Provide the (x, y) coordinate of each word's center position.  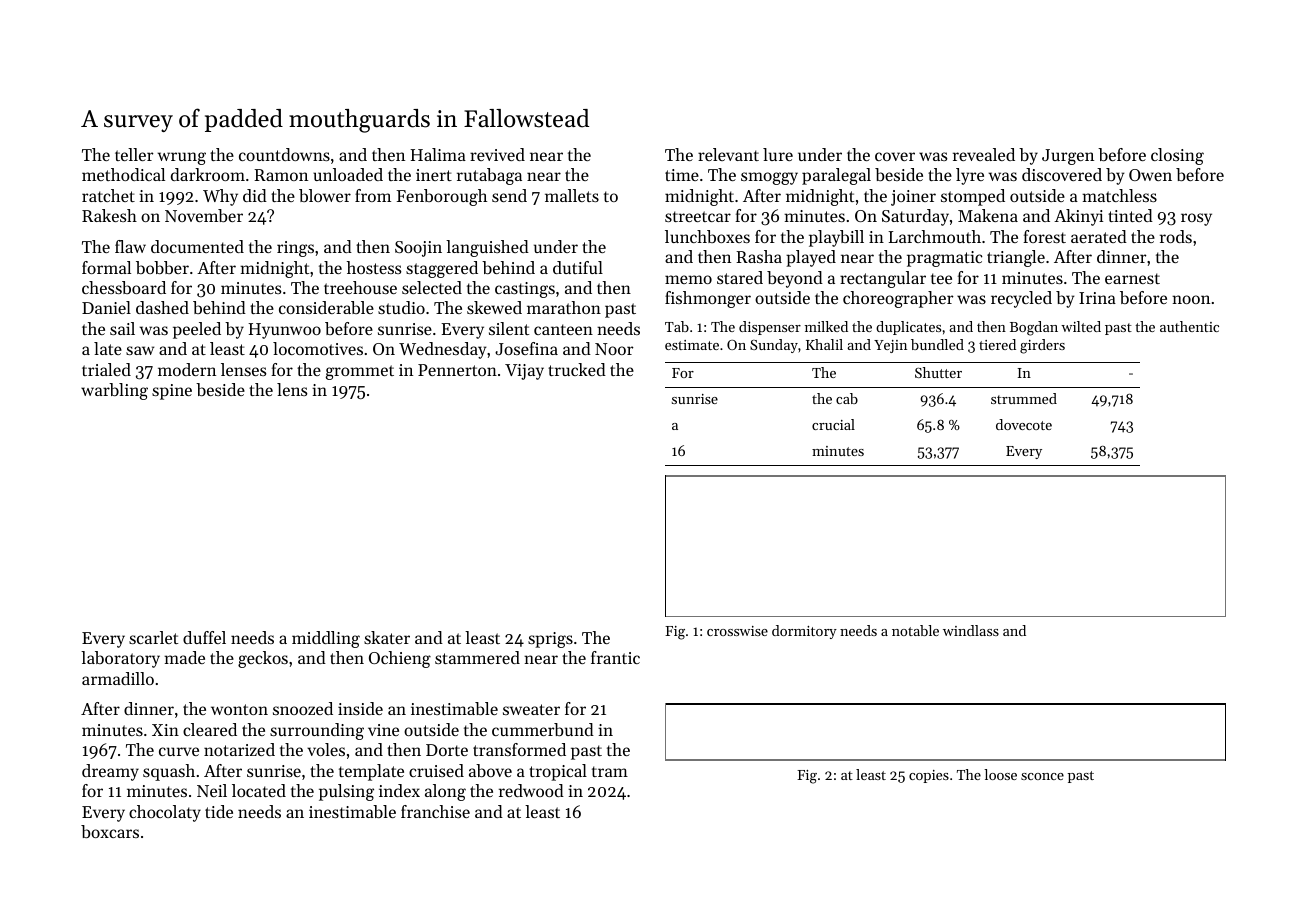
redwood (531, 790)
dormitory (804, 632)
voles (326, 749)
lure (778, 154)
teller (134, 154)
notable (915, 630)
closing (1177, 156)
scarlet (153, 637)
